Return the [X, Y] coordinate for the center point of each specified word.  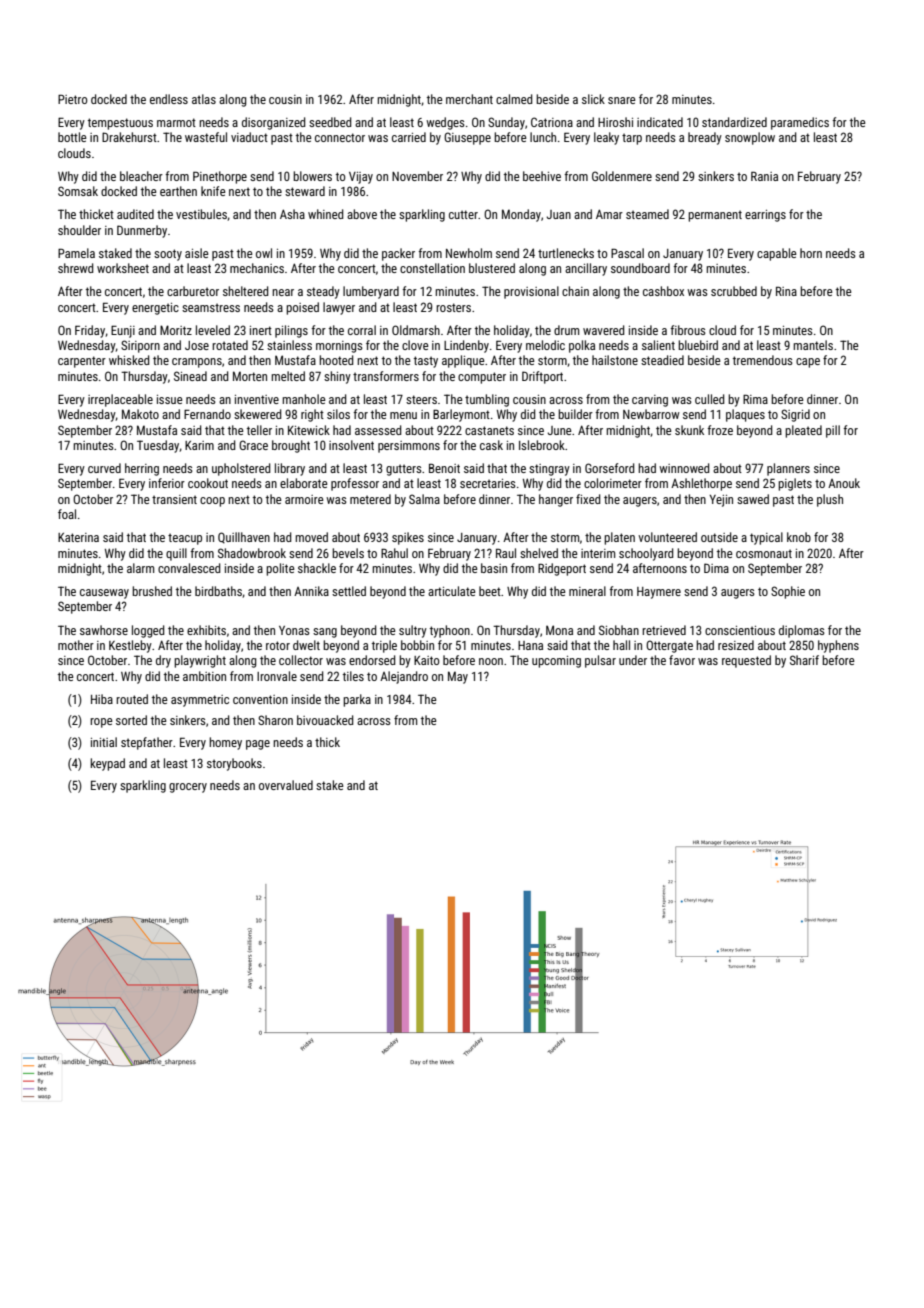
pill [833, 431]
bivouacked [325, 720]
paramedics [800, 123]
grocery [188, 788]
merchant [469, 99]
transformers [386, 376]
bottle [72, 137]
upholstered [241, 469]
